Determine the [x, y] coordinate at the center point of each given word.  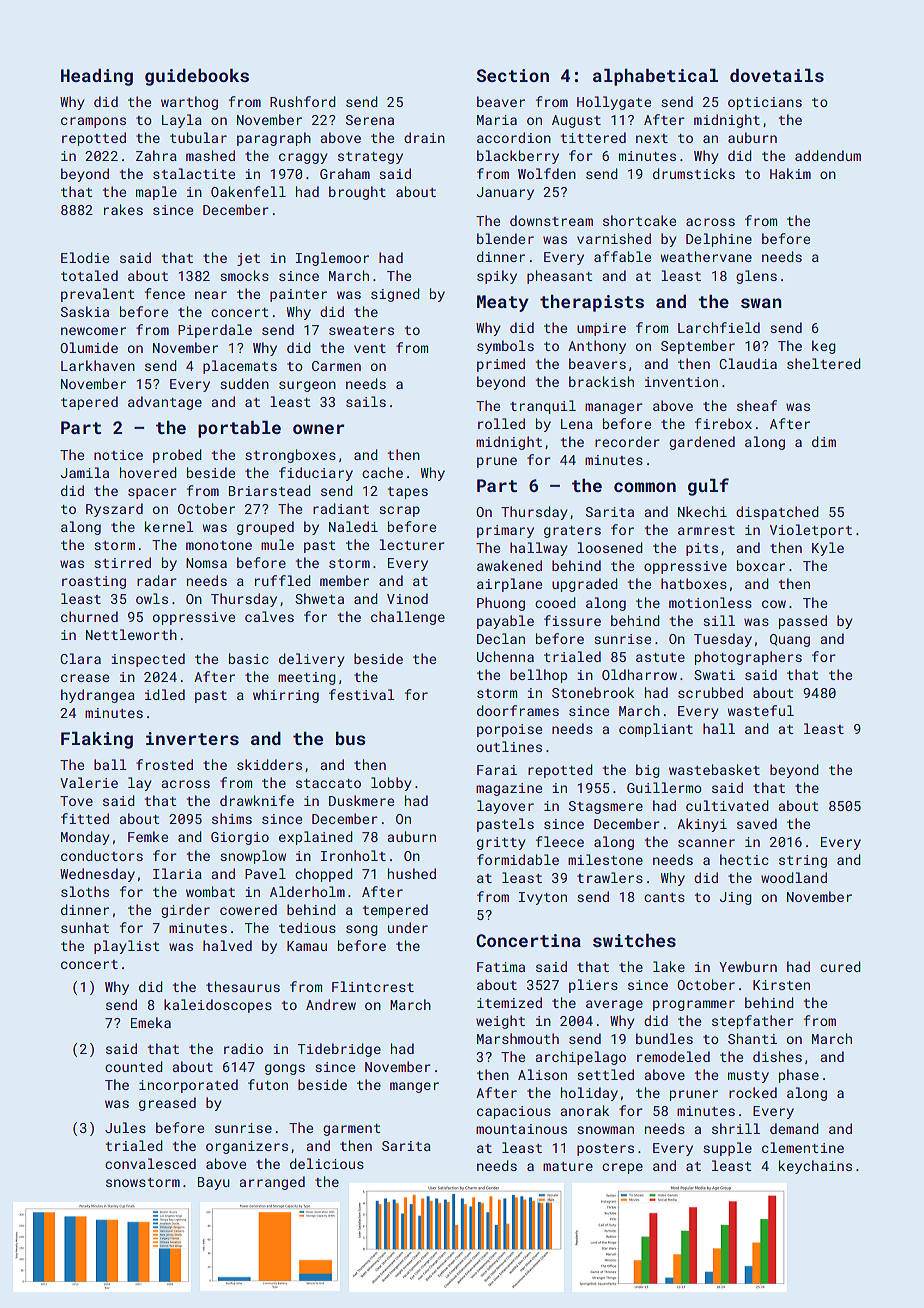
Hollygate [614, 103]
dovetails [777, 75]
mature [568, 1166]
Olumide [89, 347]
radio [243, 1048]
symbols [505, 347]
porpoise [509, 730]
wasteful [761, 710]
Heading [97, 77]
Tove [76, 801]
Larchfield [719, 327]
